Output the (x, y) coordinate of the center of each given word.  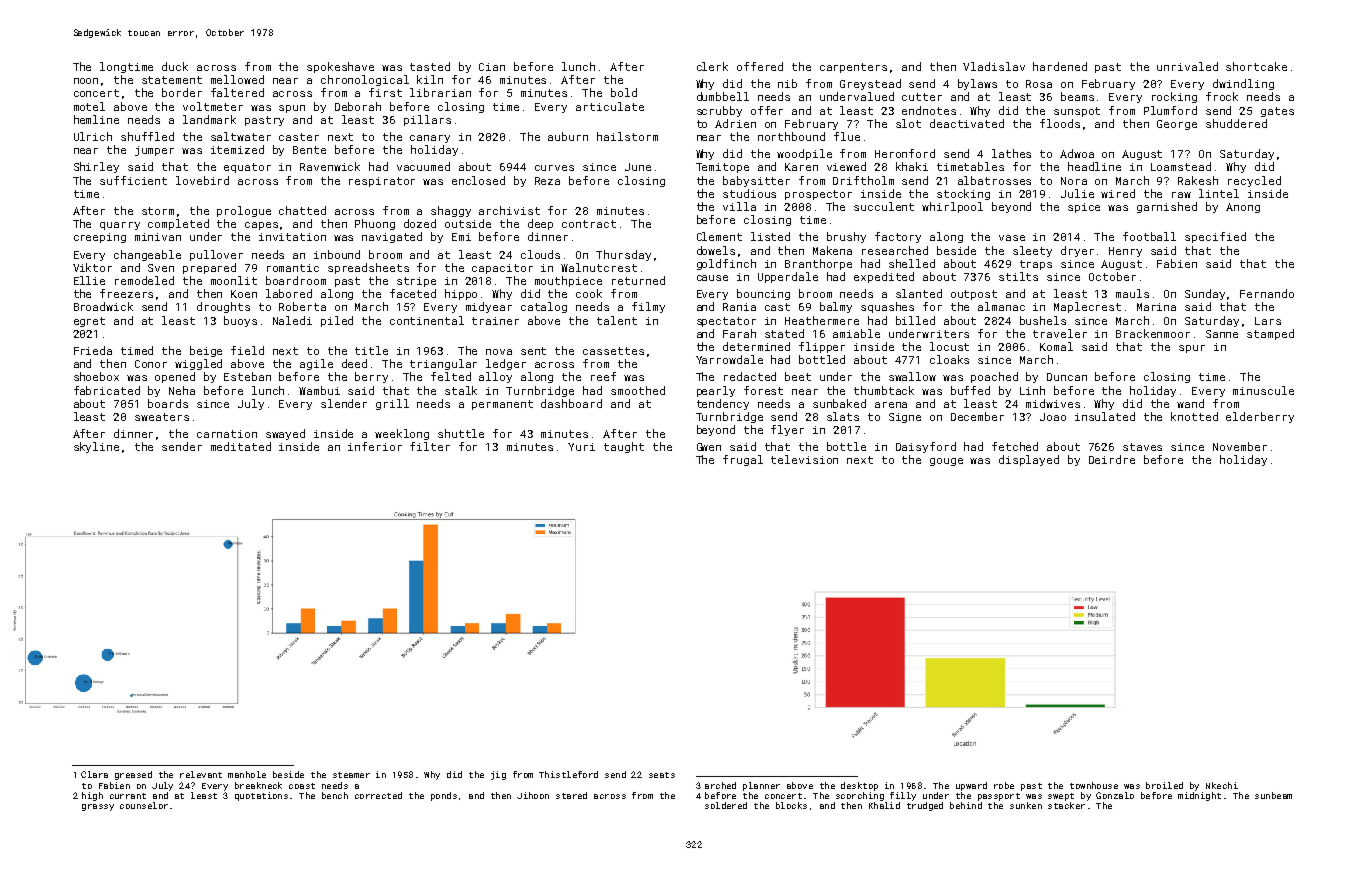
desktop (859, 786)
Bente (309, 150)
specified (1215, 237)
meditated (241, 446)
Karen (801, 167)
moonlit (234, 280)
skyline (96, 447)
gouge (946, 462)
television (804, 459)
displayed (1029, 460)
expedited (884, 277)
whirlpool (952, 207)
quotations (261, 796)
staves (1142, 447)
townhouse (1094, 785)
